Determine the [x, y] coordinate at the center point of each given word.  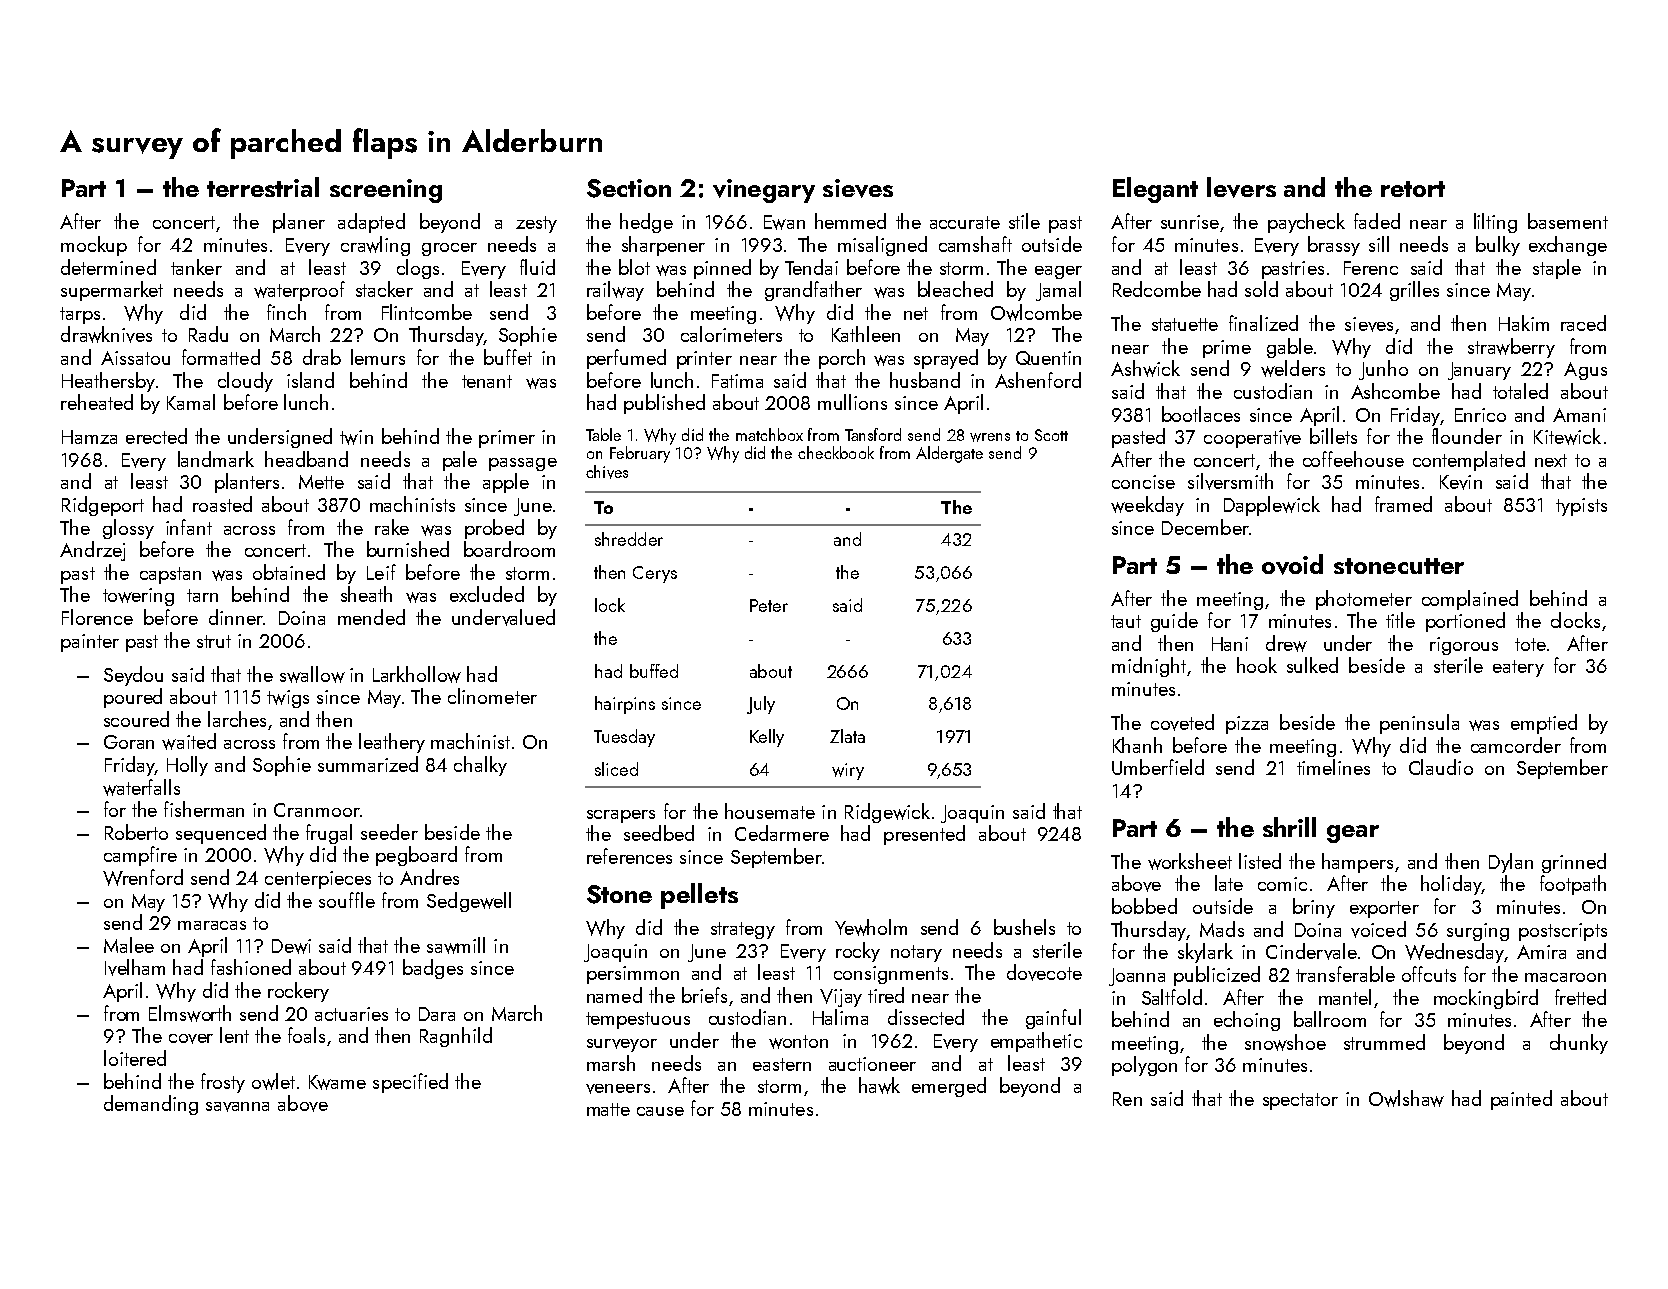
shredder [629, 539]
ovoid [1292, 564]
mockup [94, 246]
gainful [1053, 1019]
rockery [298, 992]
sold [1261, 289]
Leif [381, 572]
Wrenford [143, 877]
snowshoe [1285, 1042]
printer [704, 360]
